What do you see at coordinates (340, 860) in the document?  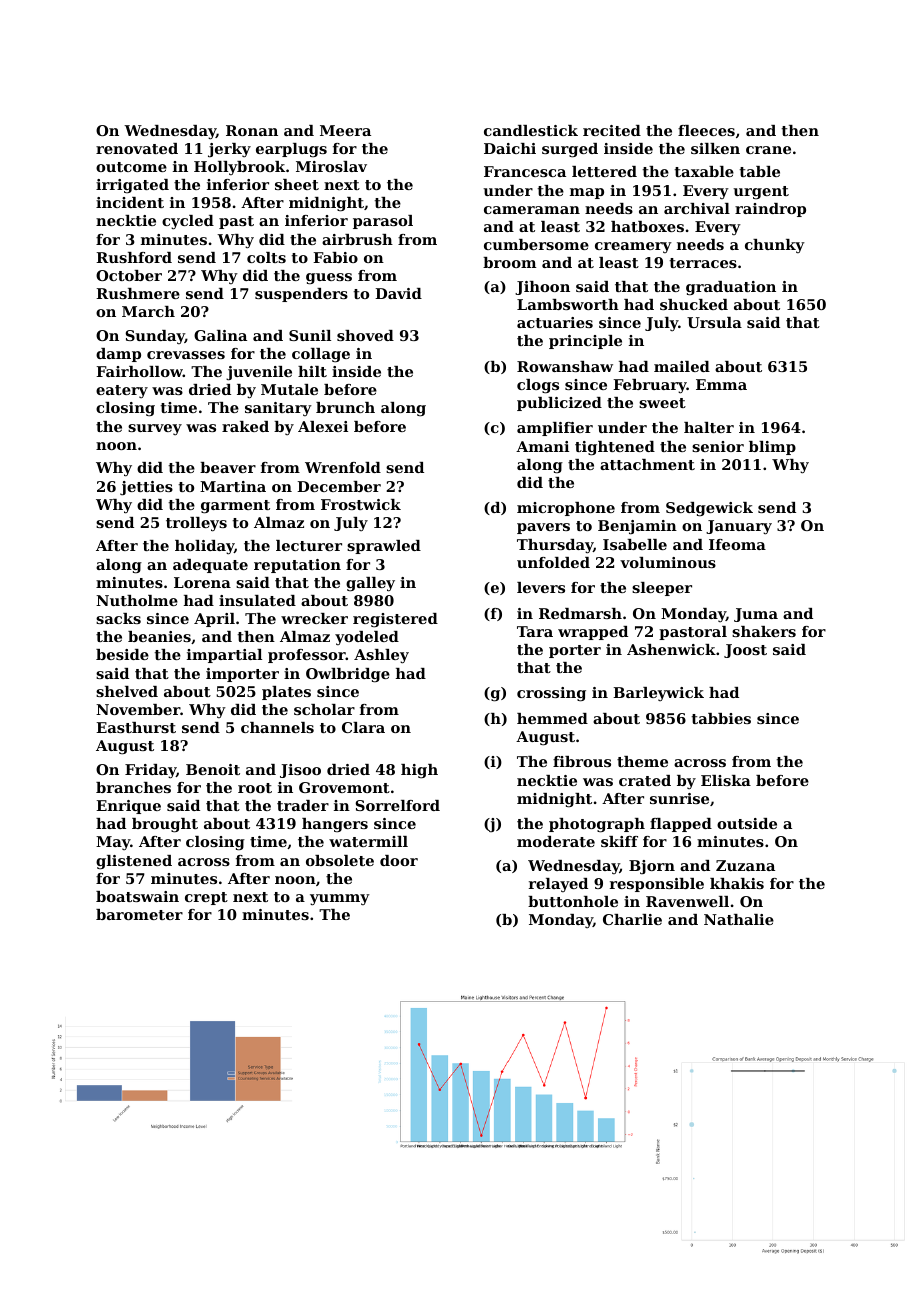 I see `obsolete` at bounding box center [340, 860].
